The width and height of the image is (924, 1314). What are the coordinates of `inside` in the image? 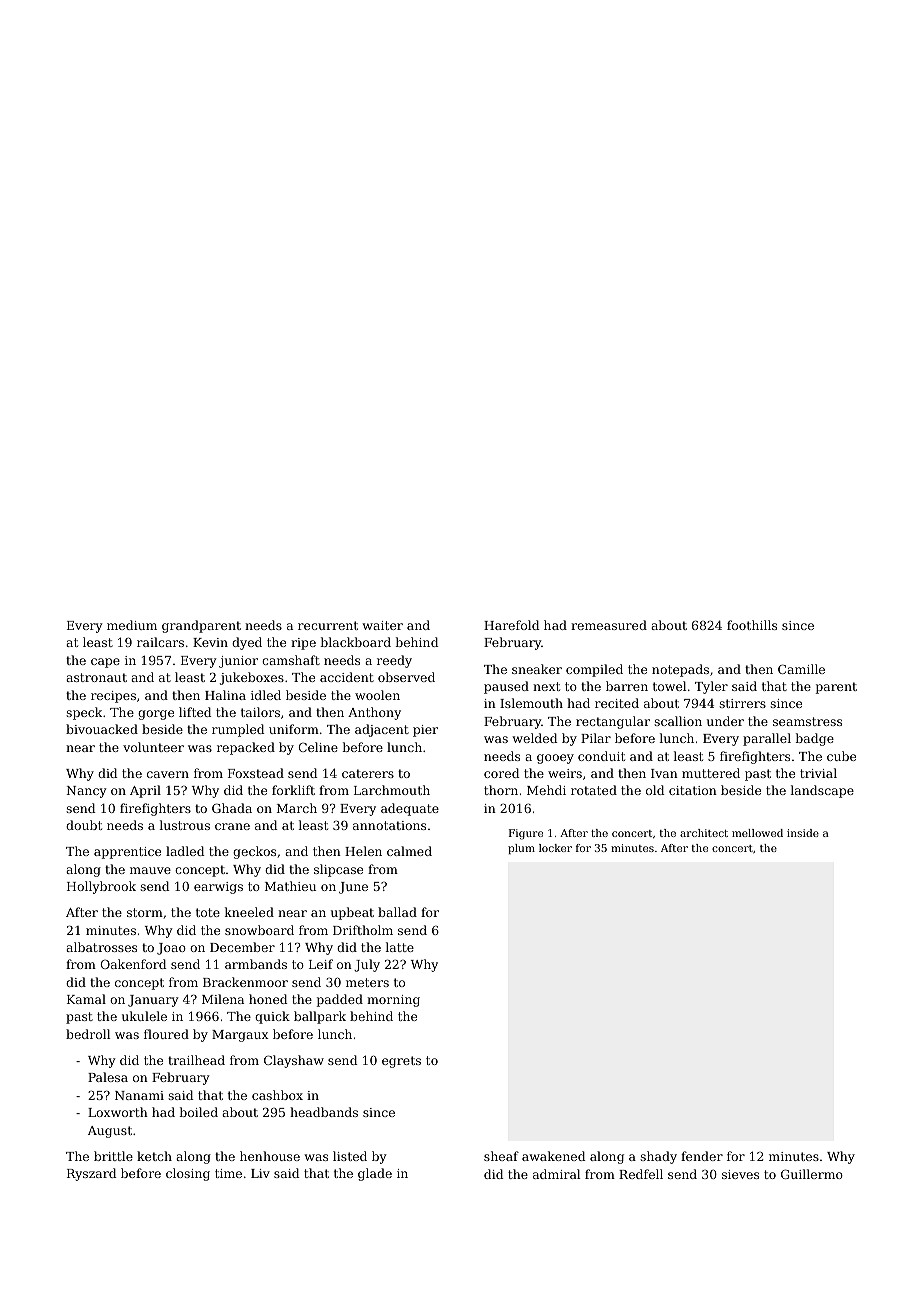 It's located at (803, 833).
